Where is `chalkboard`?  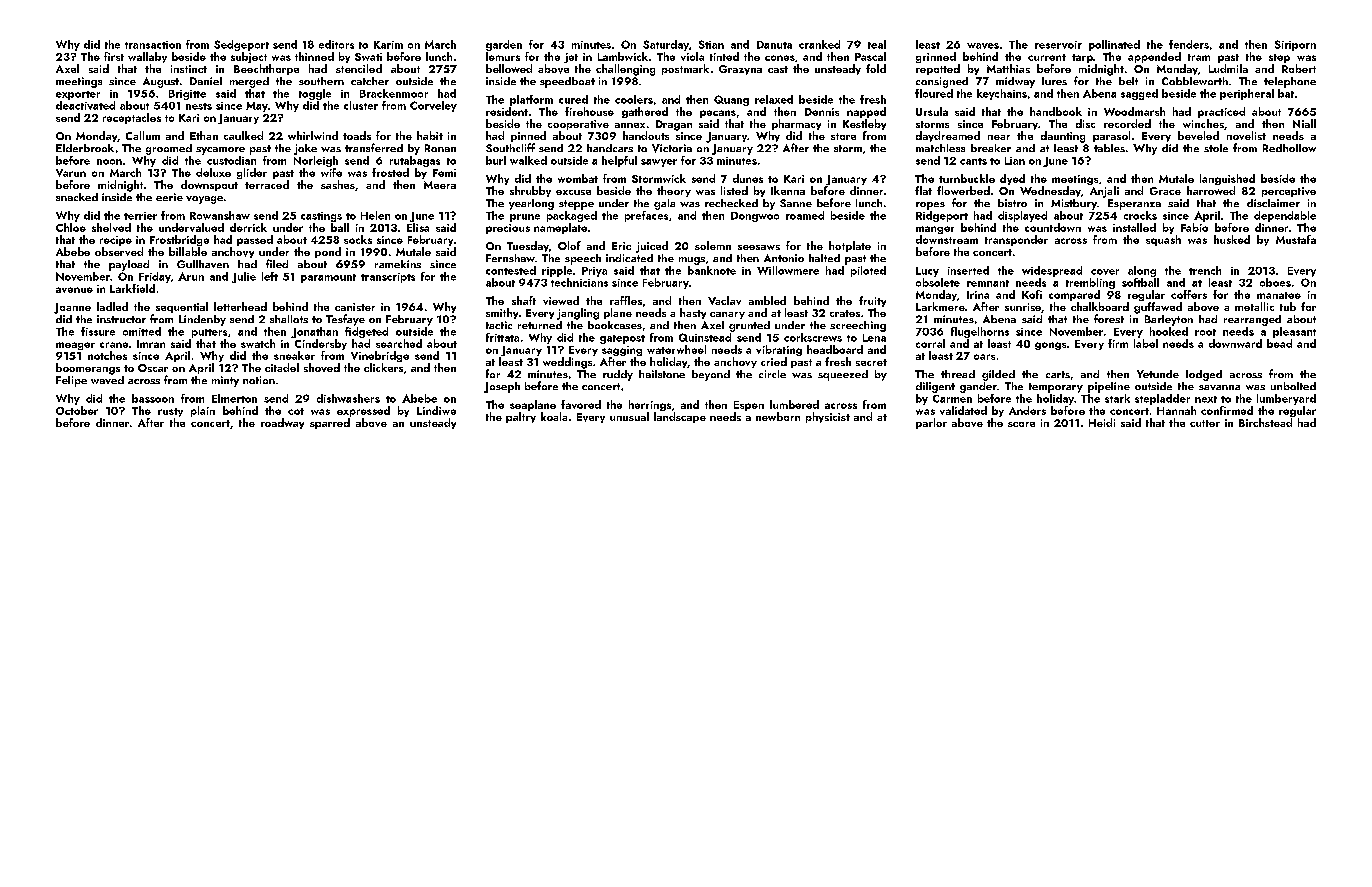
chalkboard is located at coordinates (1100, 306).
